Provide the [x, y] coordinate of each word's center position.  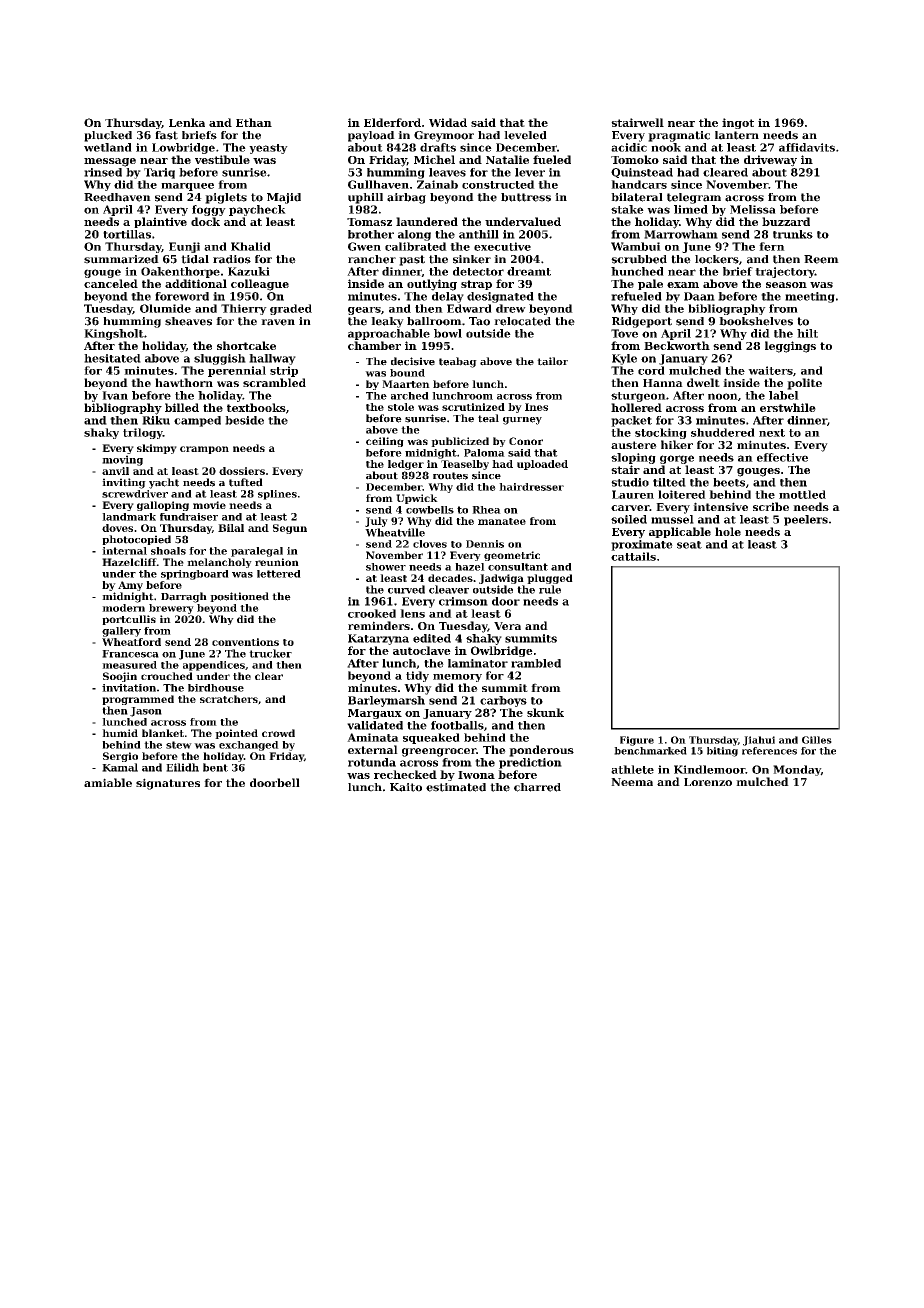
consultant [518, 567]
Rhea [486, 510]
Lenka [187, 122]
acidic [629, 147]
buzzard [786, 221]
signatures [168, 784]
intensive [720, 506]
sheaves [188, 321]
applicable [680, 532]
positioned [239, 597]
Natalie [507, 159]
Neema [632, 782]
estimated [456, 787]
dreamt [529, 271]
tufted [246, 482]
